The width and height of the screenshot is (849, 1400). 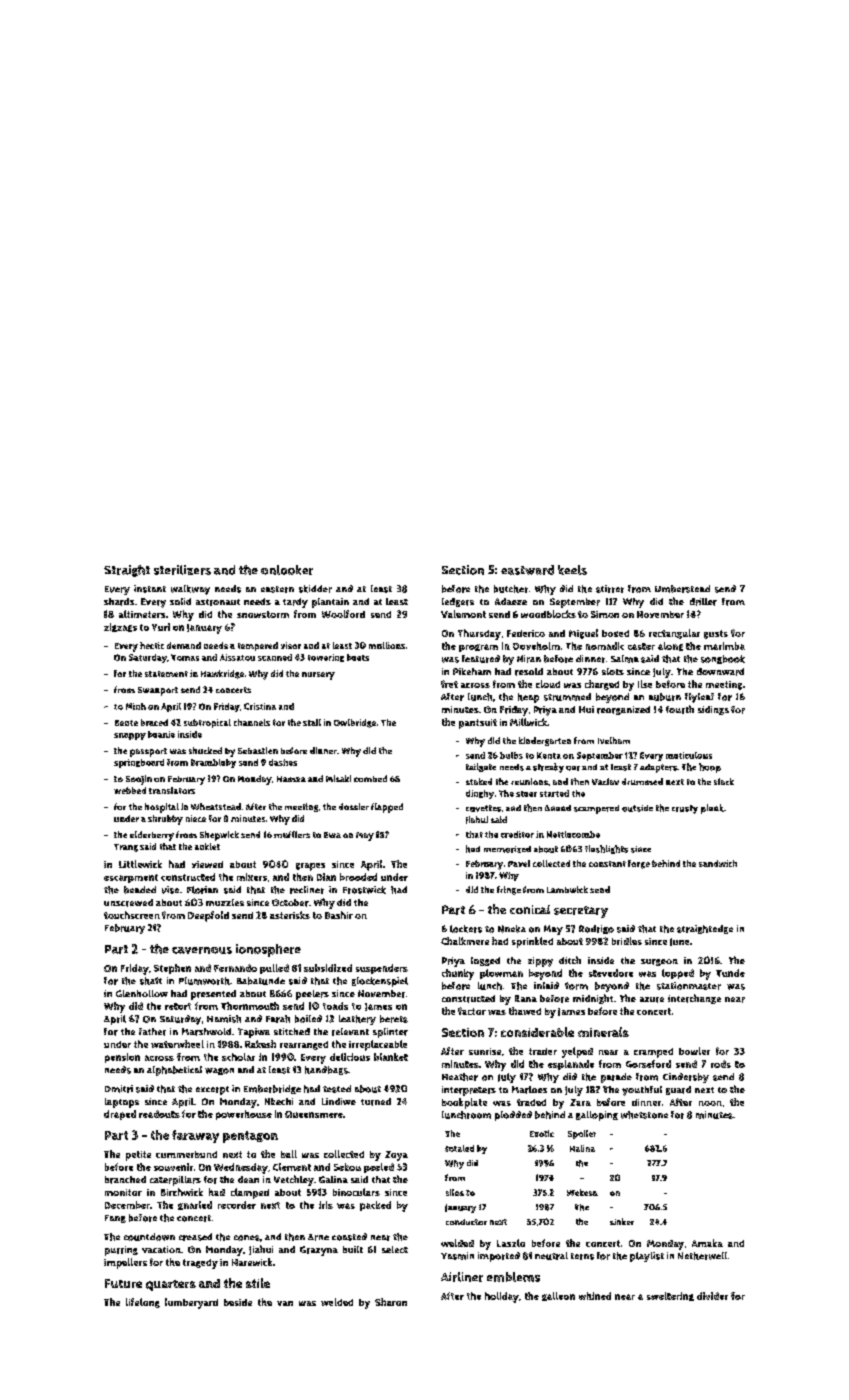 What do you see at coordinates (132, 915) in the screenshot?
I see `touchscreen` at bounding box center [132, 915].
